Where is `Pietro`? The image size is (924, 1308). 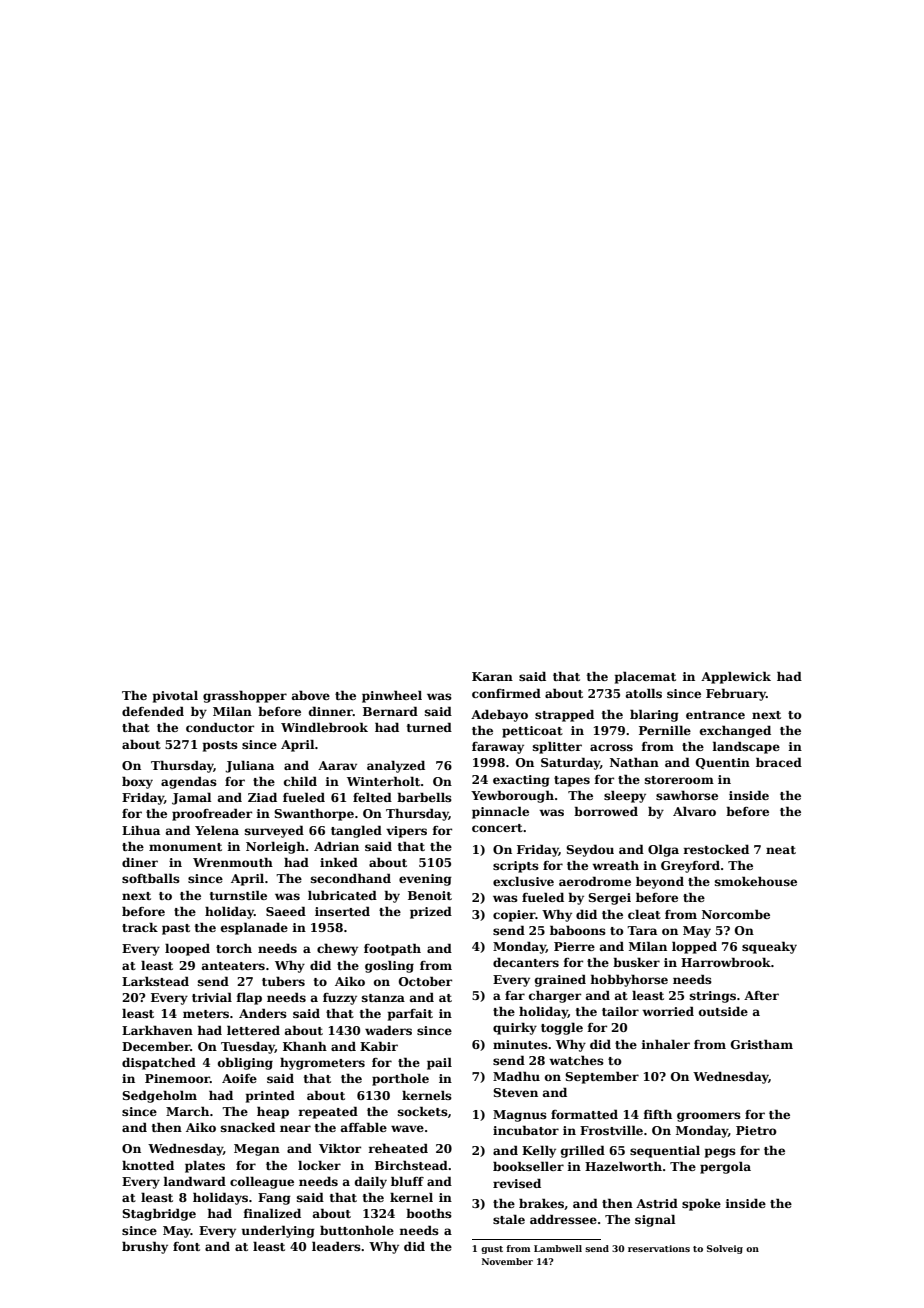
Pietro is located at coordinates (756, 1130).
